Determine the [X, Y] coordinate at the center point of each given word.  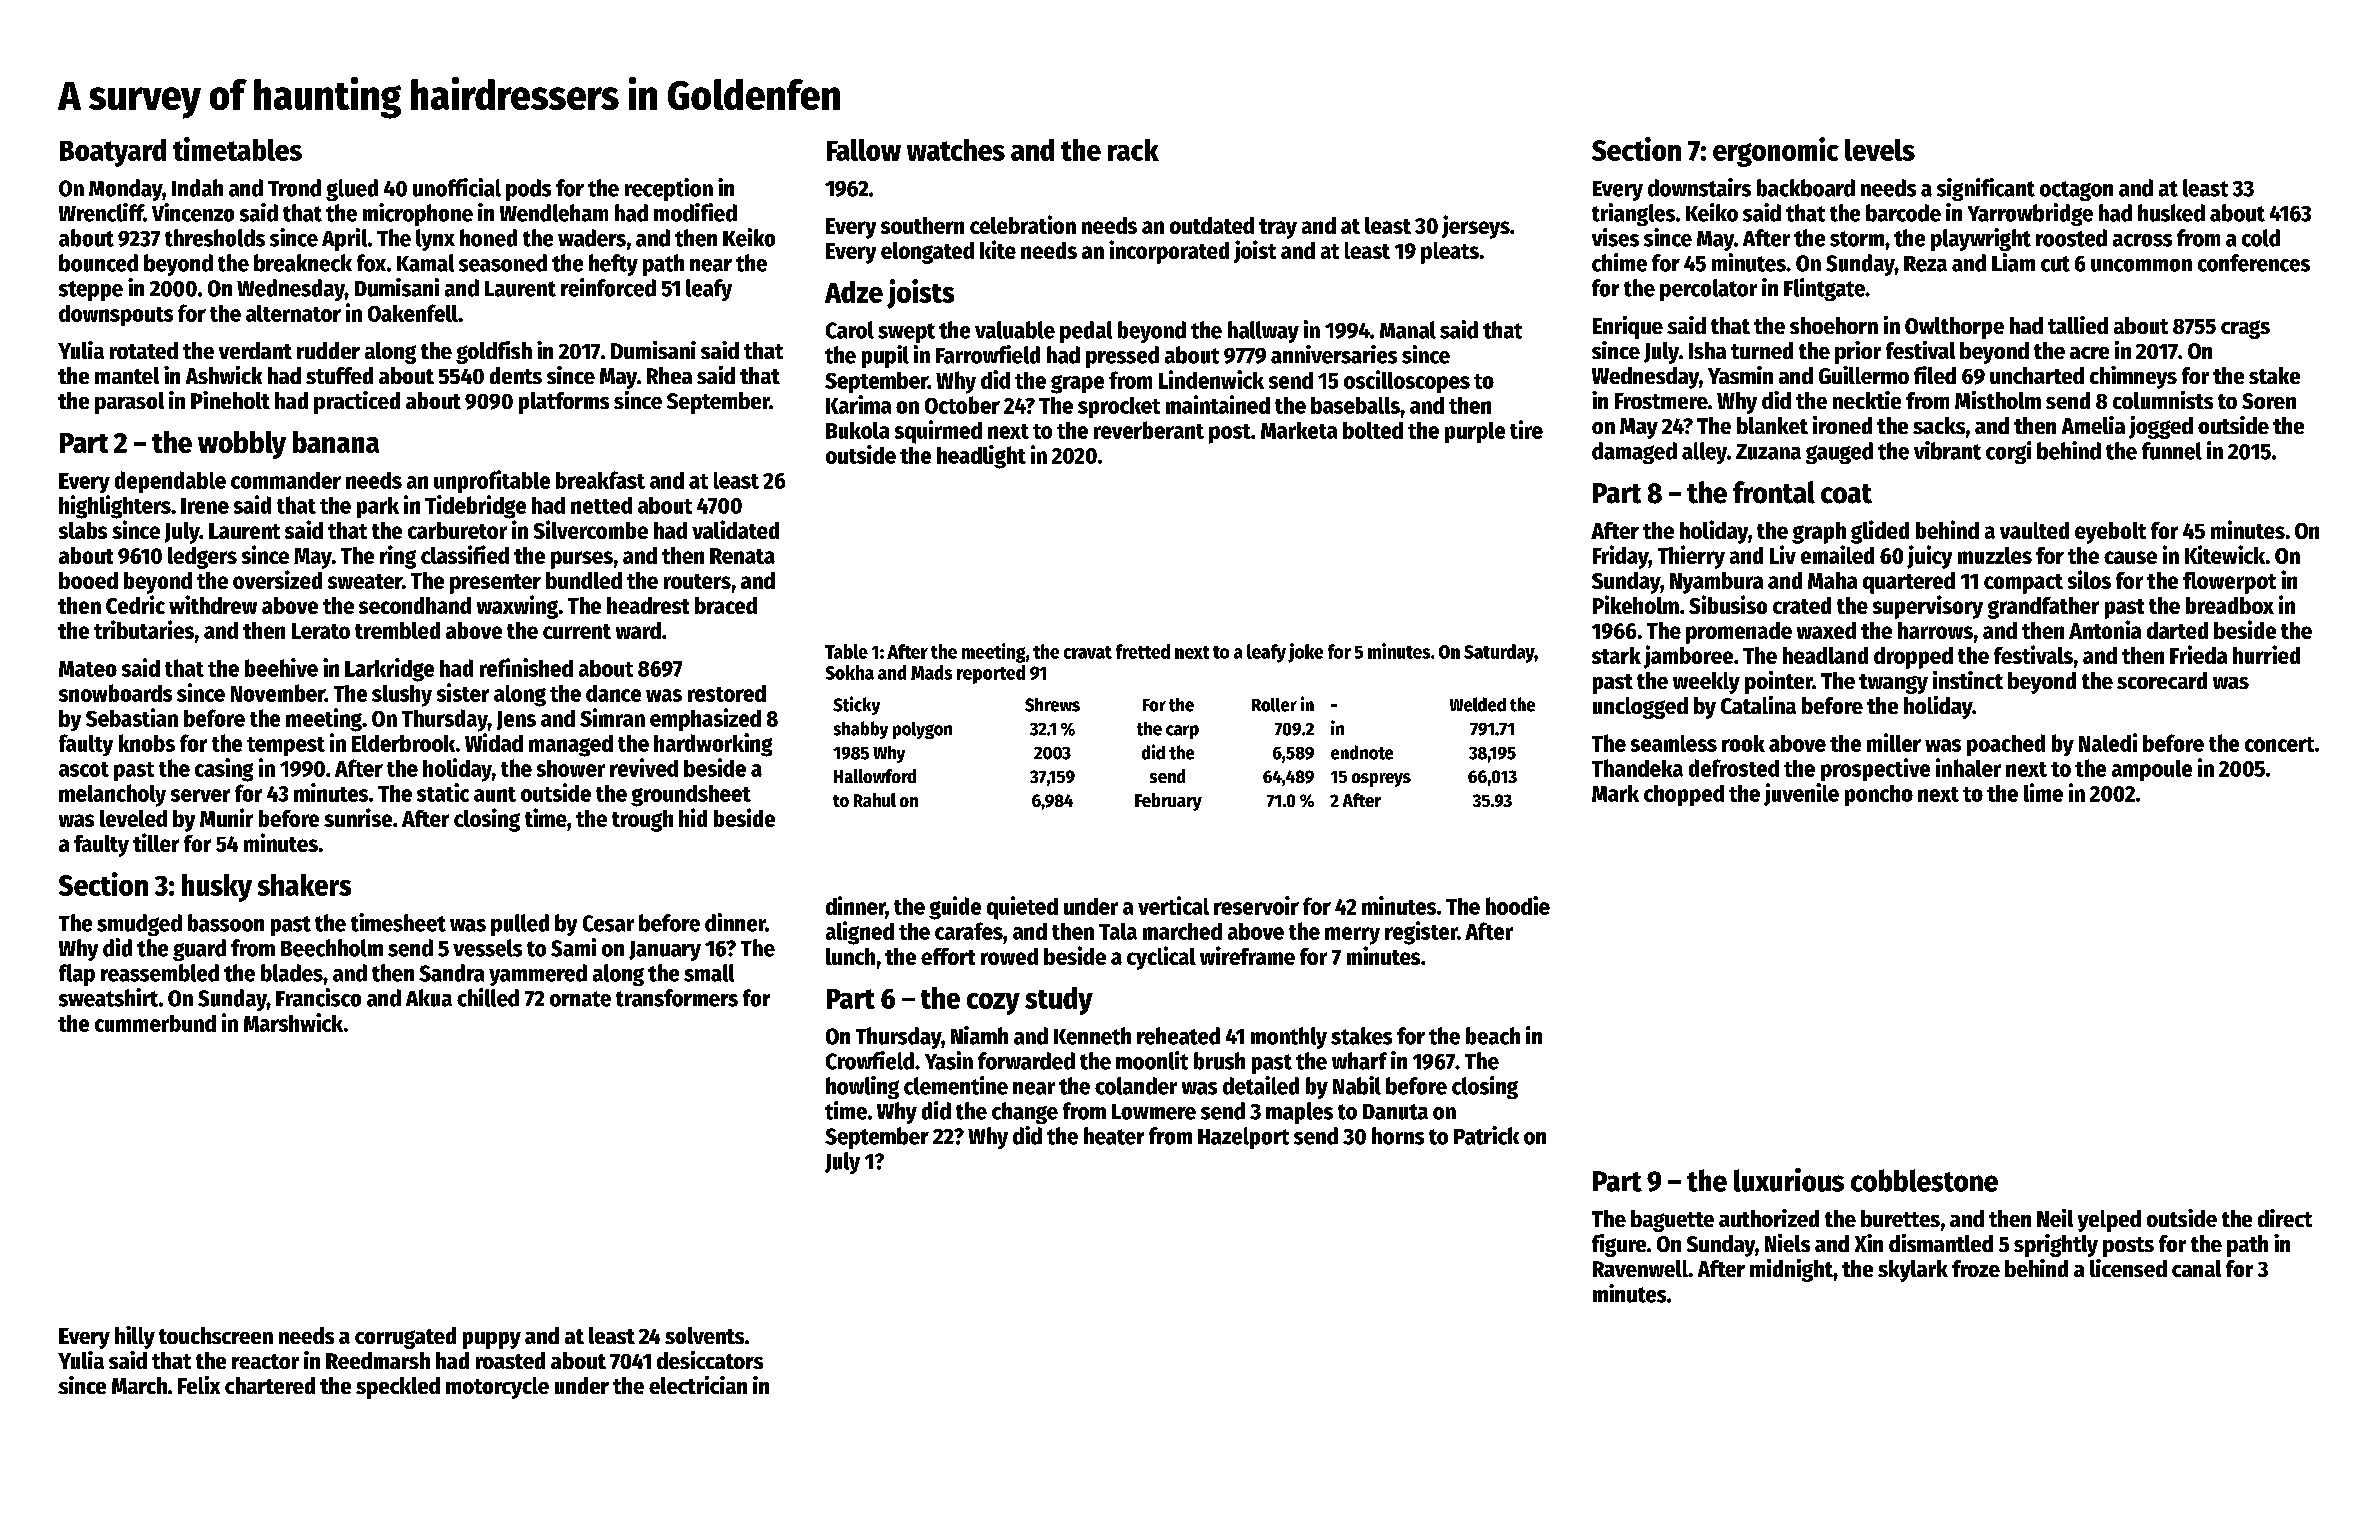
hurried [2266, 654]
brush [1219, 1061]
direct [2285, 1218]
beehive [281, 667]
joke [1305, 653]
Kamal [425, 263]
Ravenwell [1640, 1268]
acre [2089, 353]
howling [862, 1087]
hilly [135, 1337]
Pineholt [230, 400]
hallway [1263, 332]
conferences [2254, 263]
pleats [1450, 253]
